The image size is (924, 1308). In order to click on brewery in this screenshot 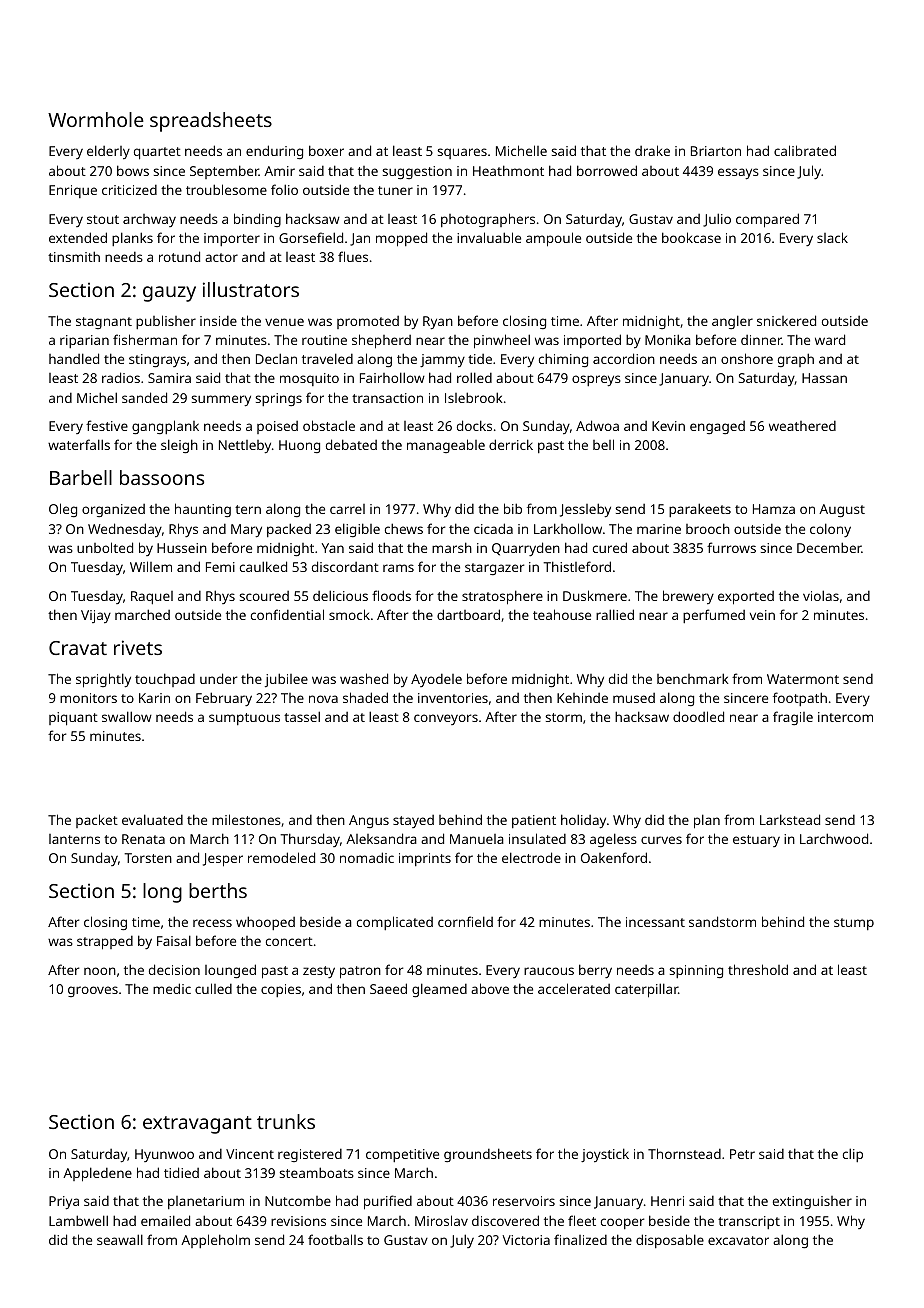, I will do `click(688, 597)`.
